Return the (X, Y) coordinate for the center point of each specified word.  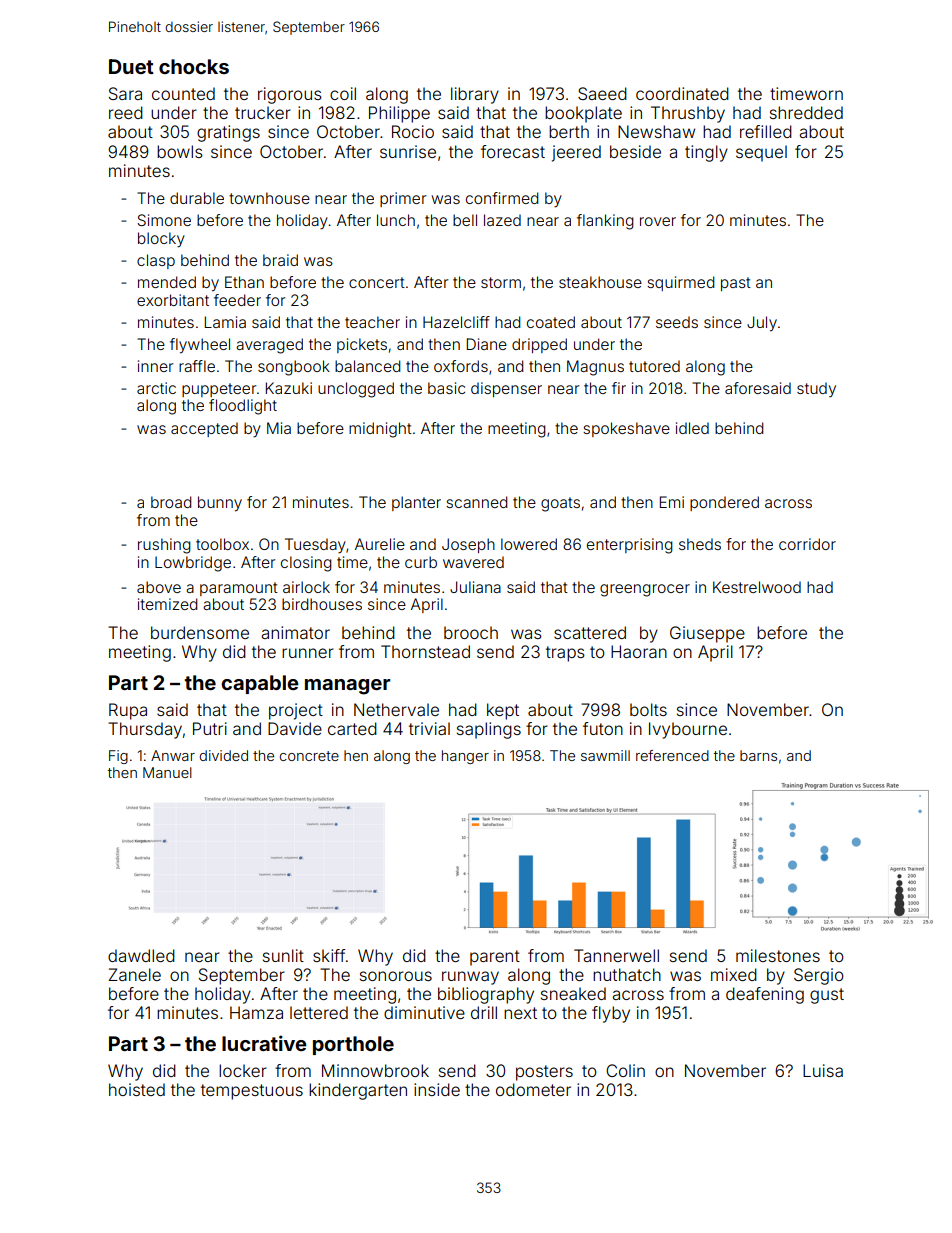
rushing (164, 546)
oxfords (461, 366)
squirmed (680, 283)
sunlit (283, 955)
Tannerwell (616, 955)
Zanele (134, 974)
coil (343, 93)
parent (495, 958)
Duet (131, 66)
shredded (806, 112)
